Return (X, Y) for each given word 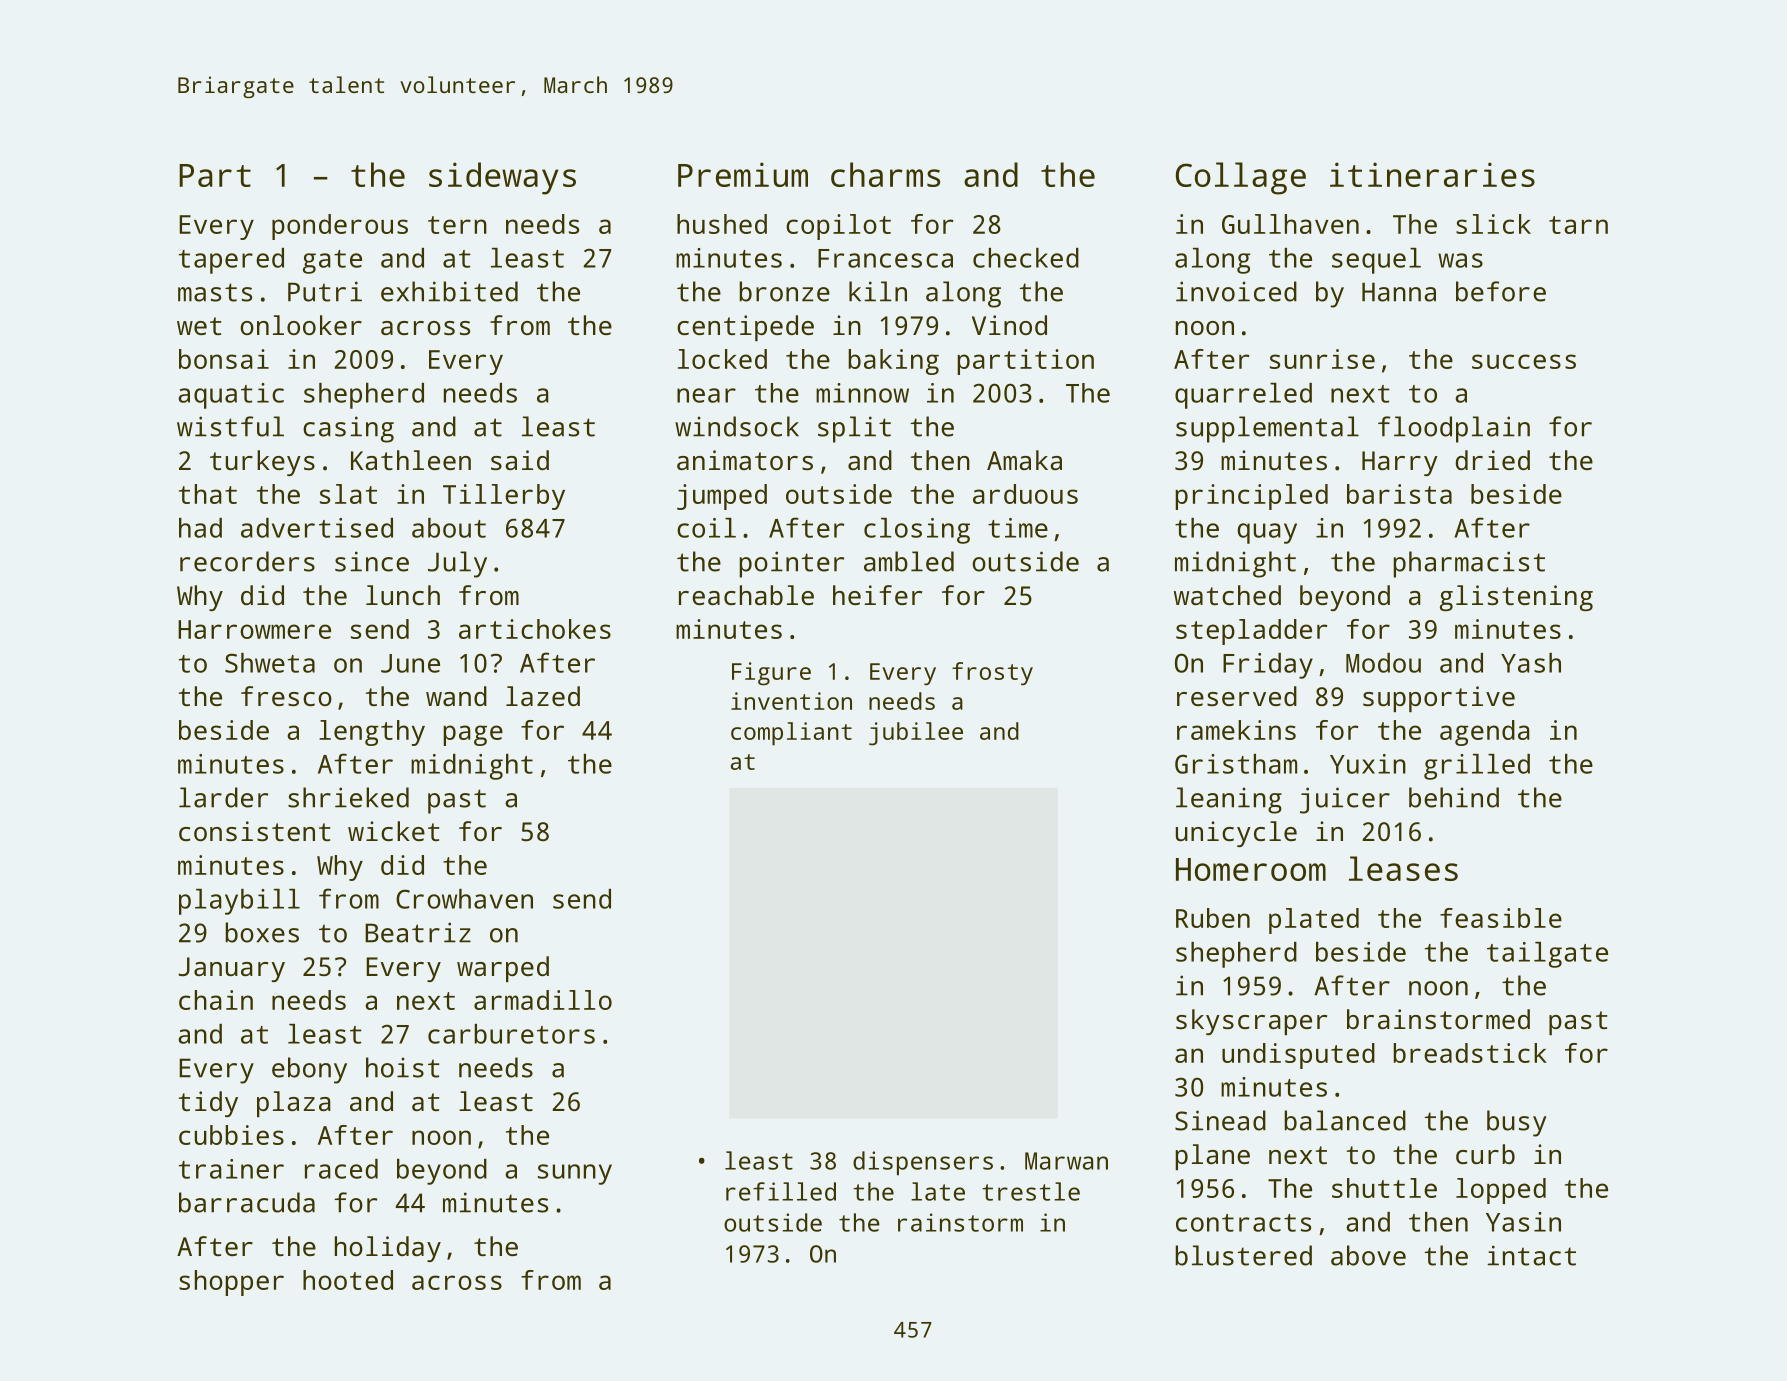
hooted (348, 1280)
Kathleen (411, 460)
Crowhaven (464, 899)
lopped (1501, 1191)
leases (1403, 868)
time (1018, 528)
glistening (1516, 598)
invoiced (1236, 291)
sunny (575, 1174)
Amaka (1024, 460)
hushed (722, 224)
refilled (781, 1191)
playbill (239, 902)
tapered (231, 261)
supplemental (1267, 429)
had (200, 528)
